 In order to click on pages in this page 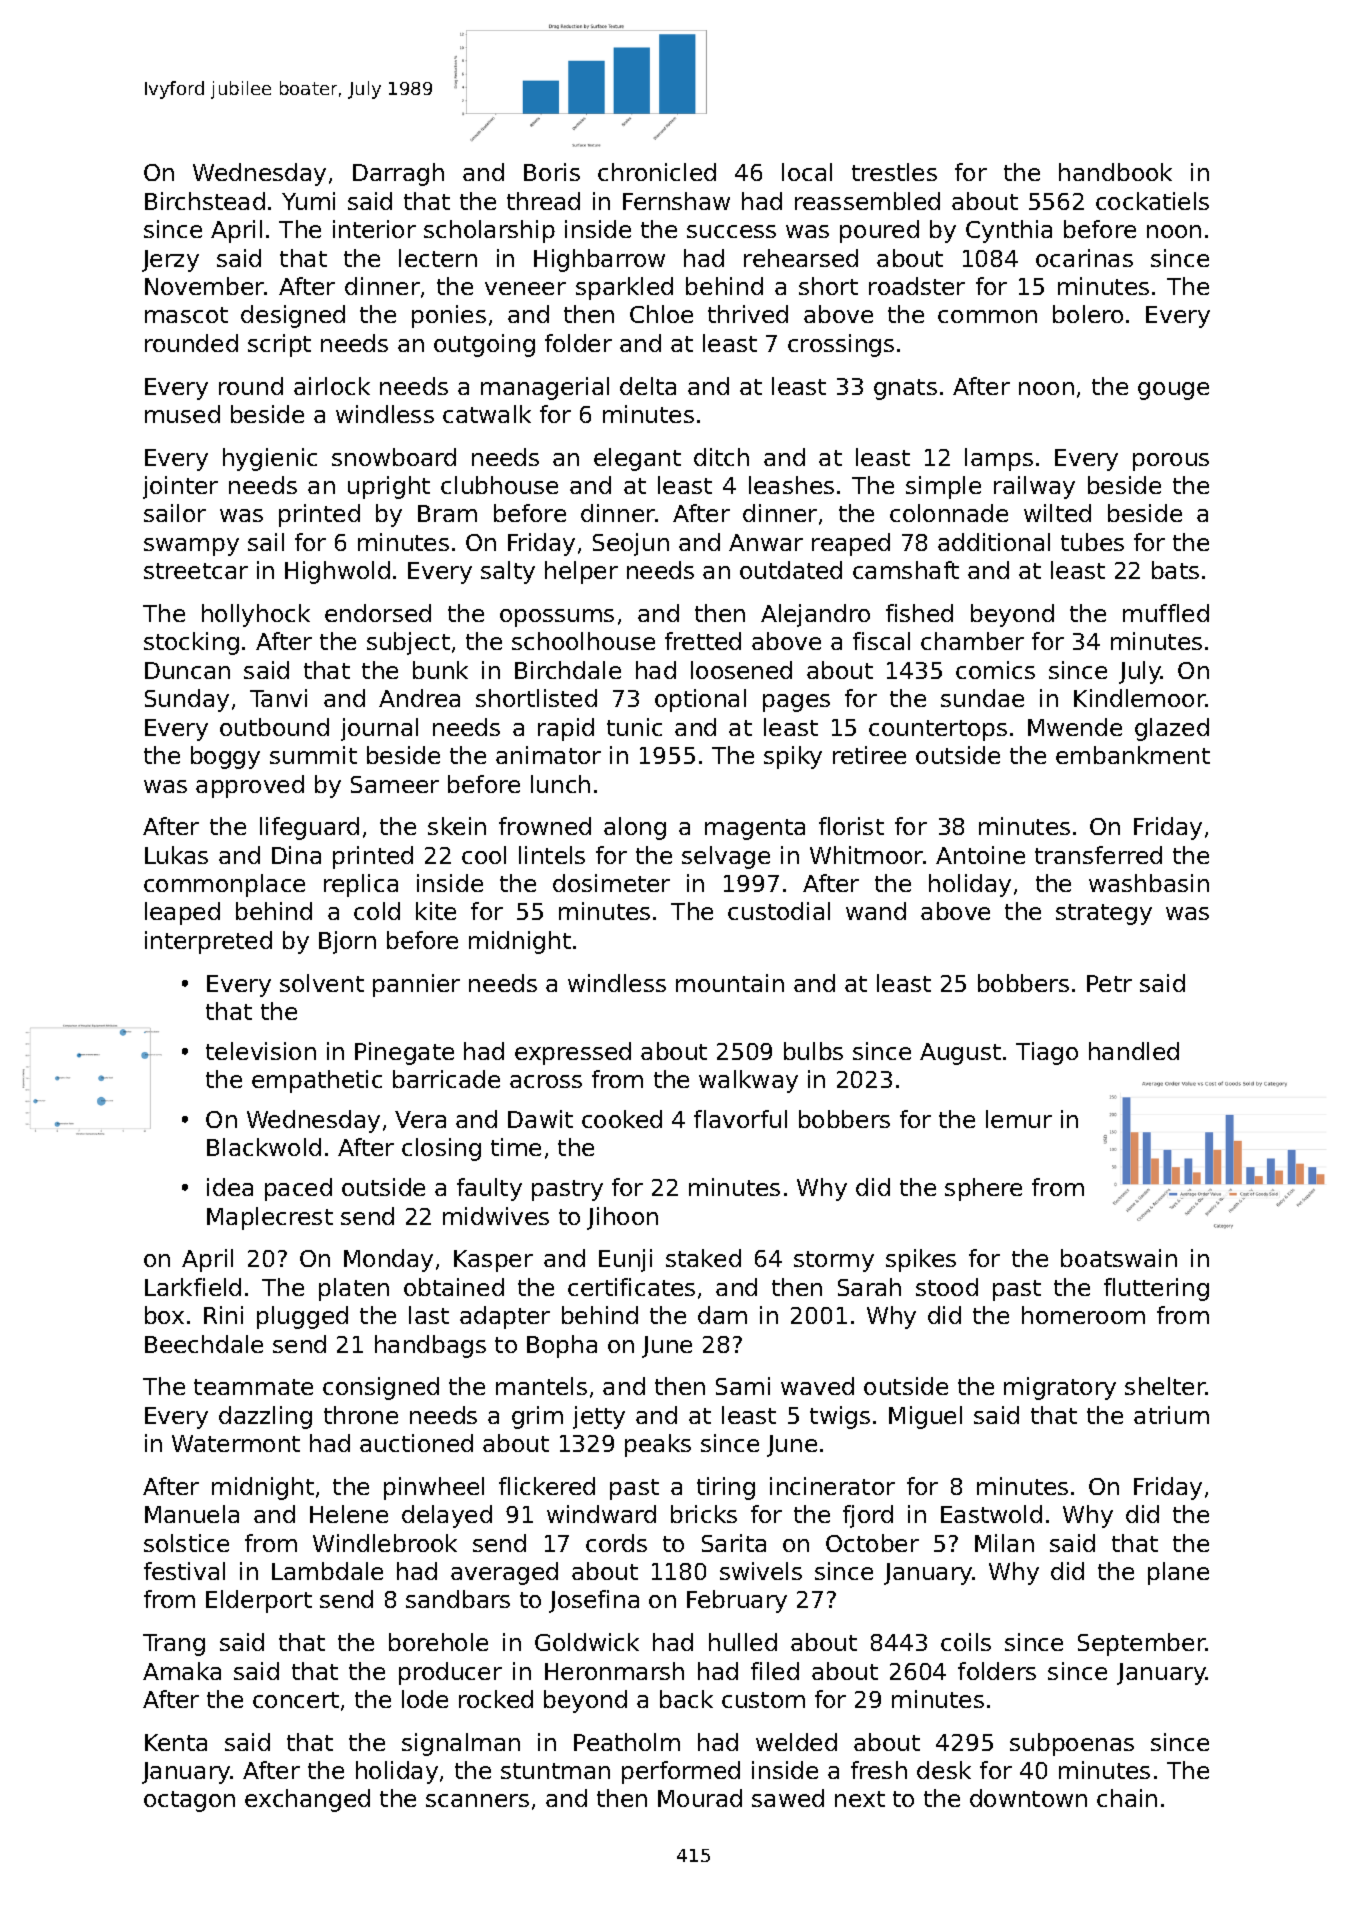, I will do `click(796, 703)`.
